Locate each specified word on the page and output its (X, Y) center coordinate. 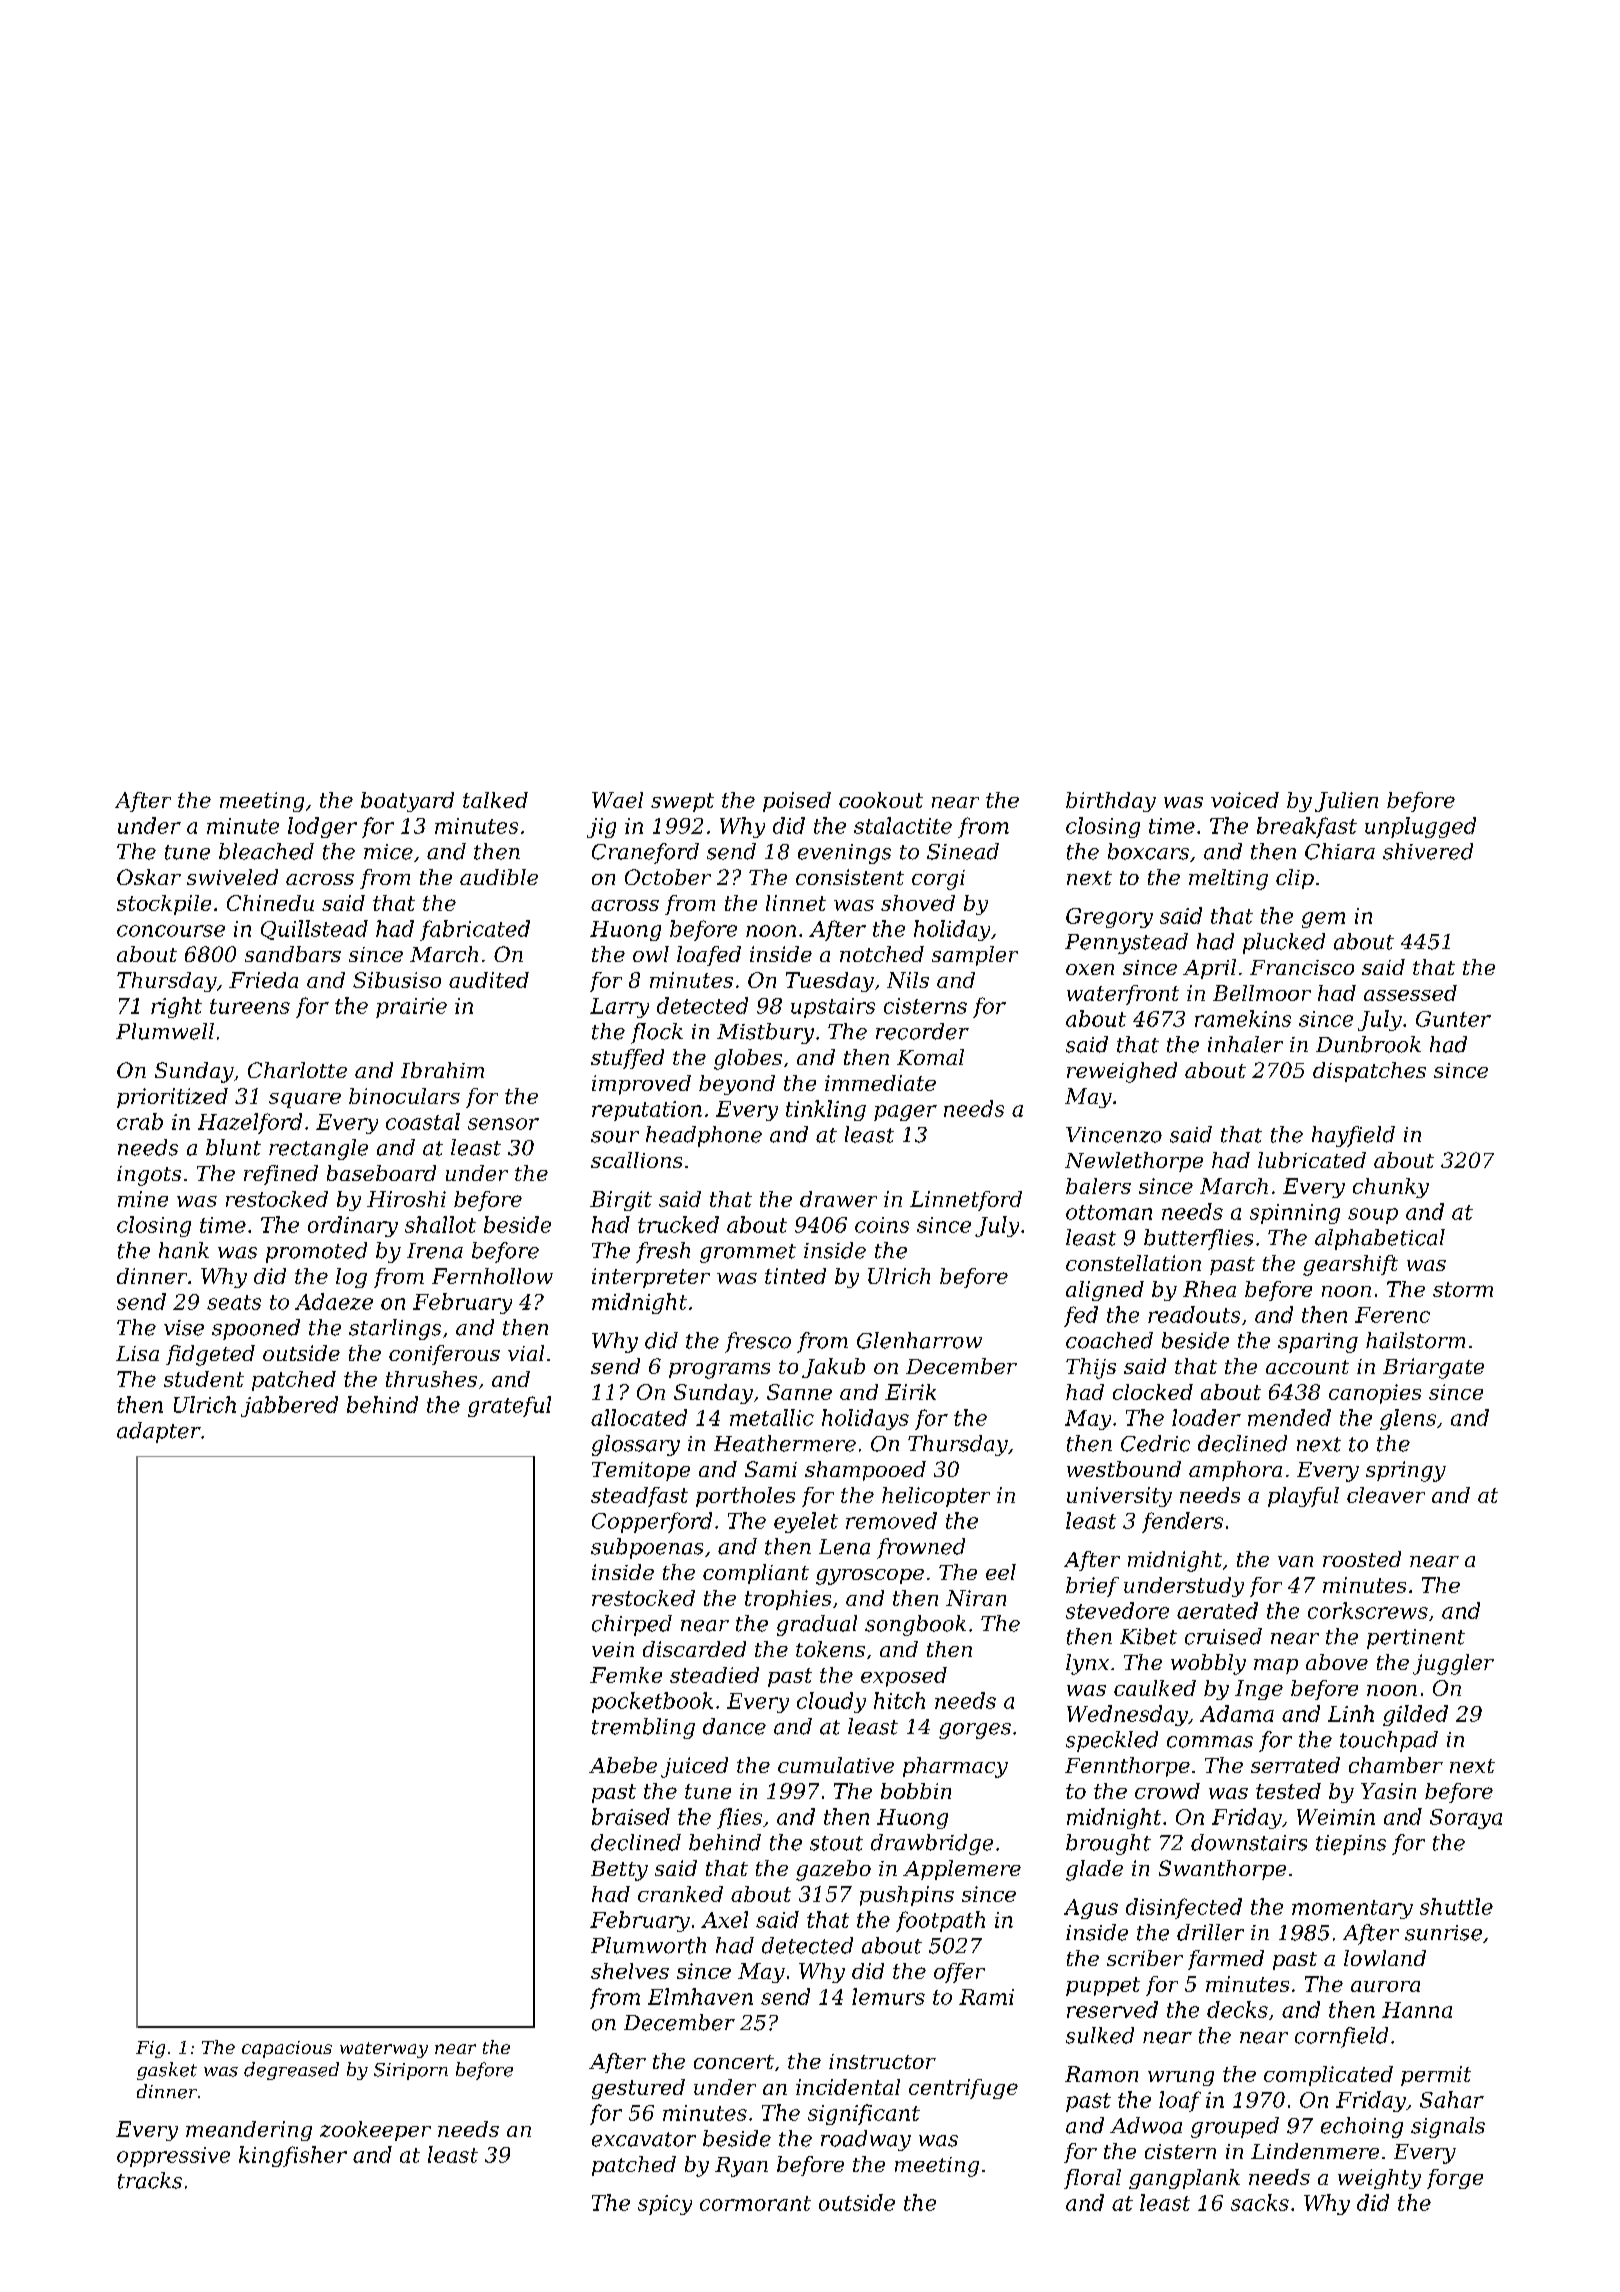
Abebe (623, 1765)
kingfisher (293, 2156)
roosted (1362, 1559)
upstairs (833, 1008)
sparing (1318, 1343)
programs (719, 1371)
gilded (1415, 1715)
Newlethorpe (1134, 1162)
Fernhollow (492, 1276)
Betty (619, 1871)
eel (1001, 1572)
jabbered (289, 1406)
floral (1092, 2179)
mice (388, 852)
